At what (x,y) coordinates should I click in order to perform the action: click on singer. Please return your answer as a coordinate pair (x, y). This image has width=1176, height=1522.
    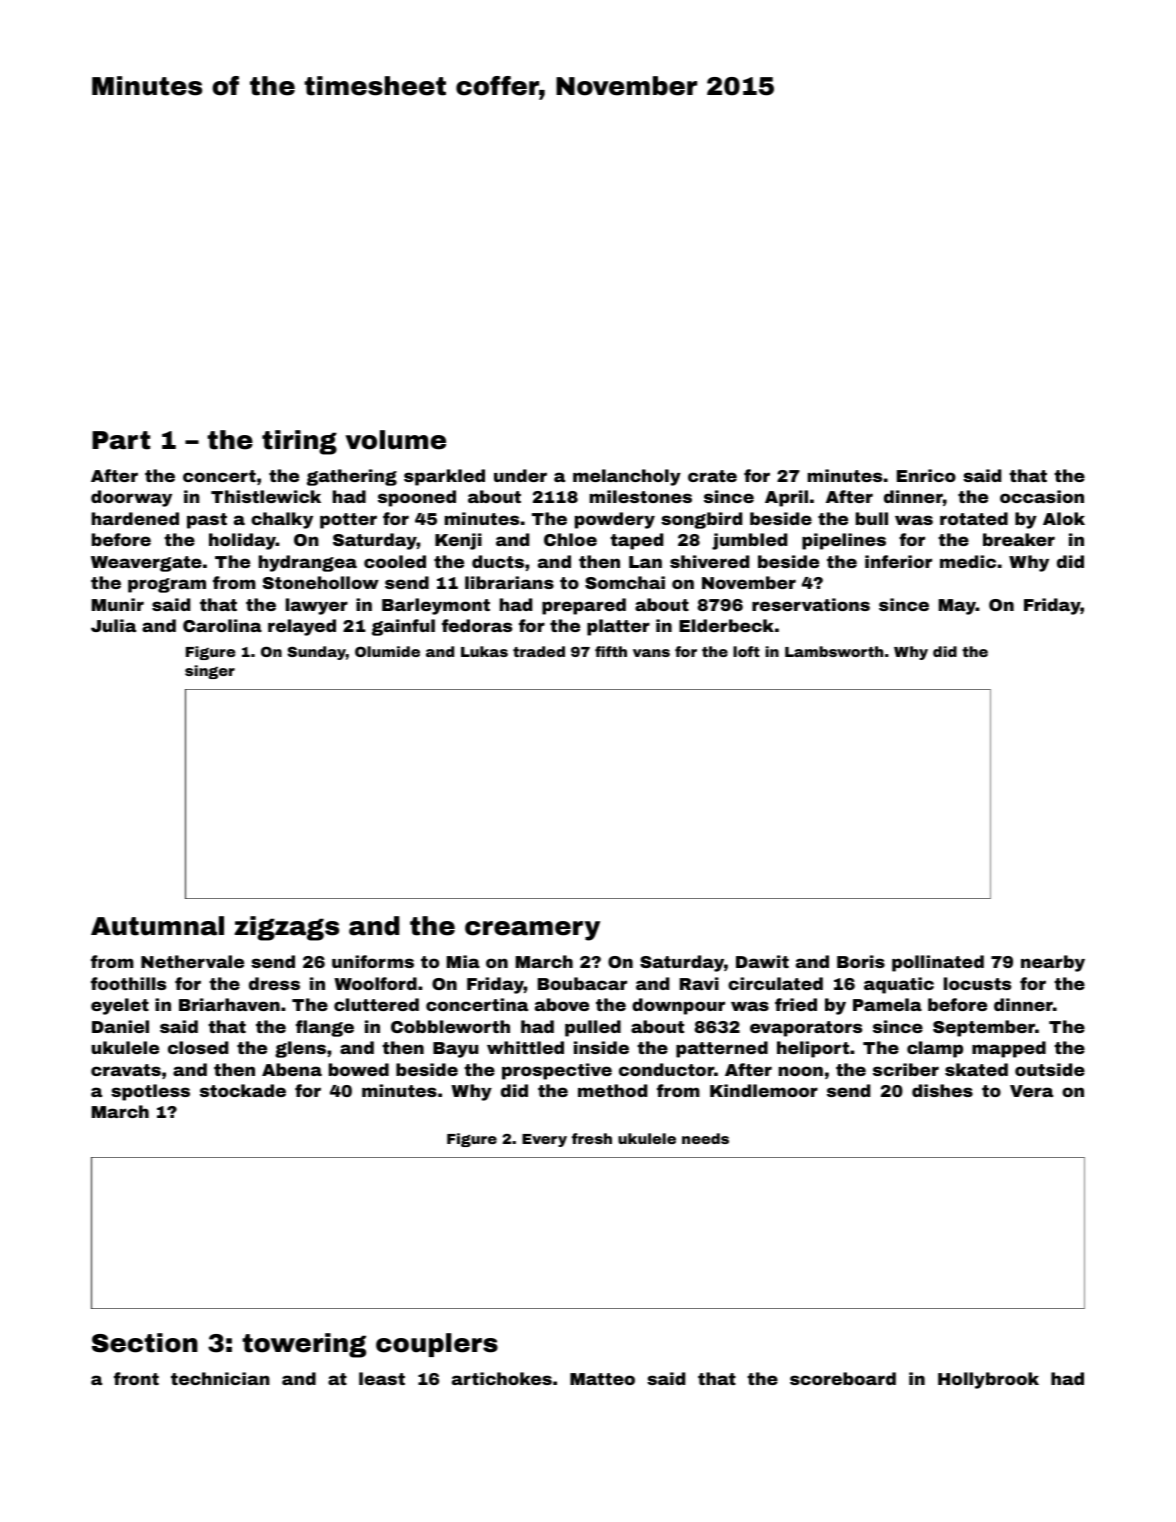
    Looking at the image, I should click on (210, 672).
